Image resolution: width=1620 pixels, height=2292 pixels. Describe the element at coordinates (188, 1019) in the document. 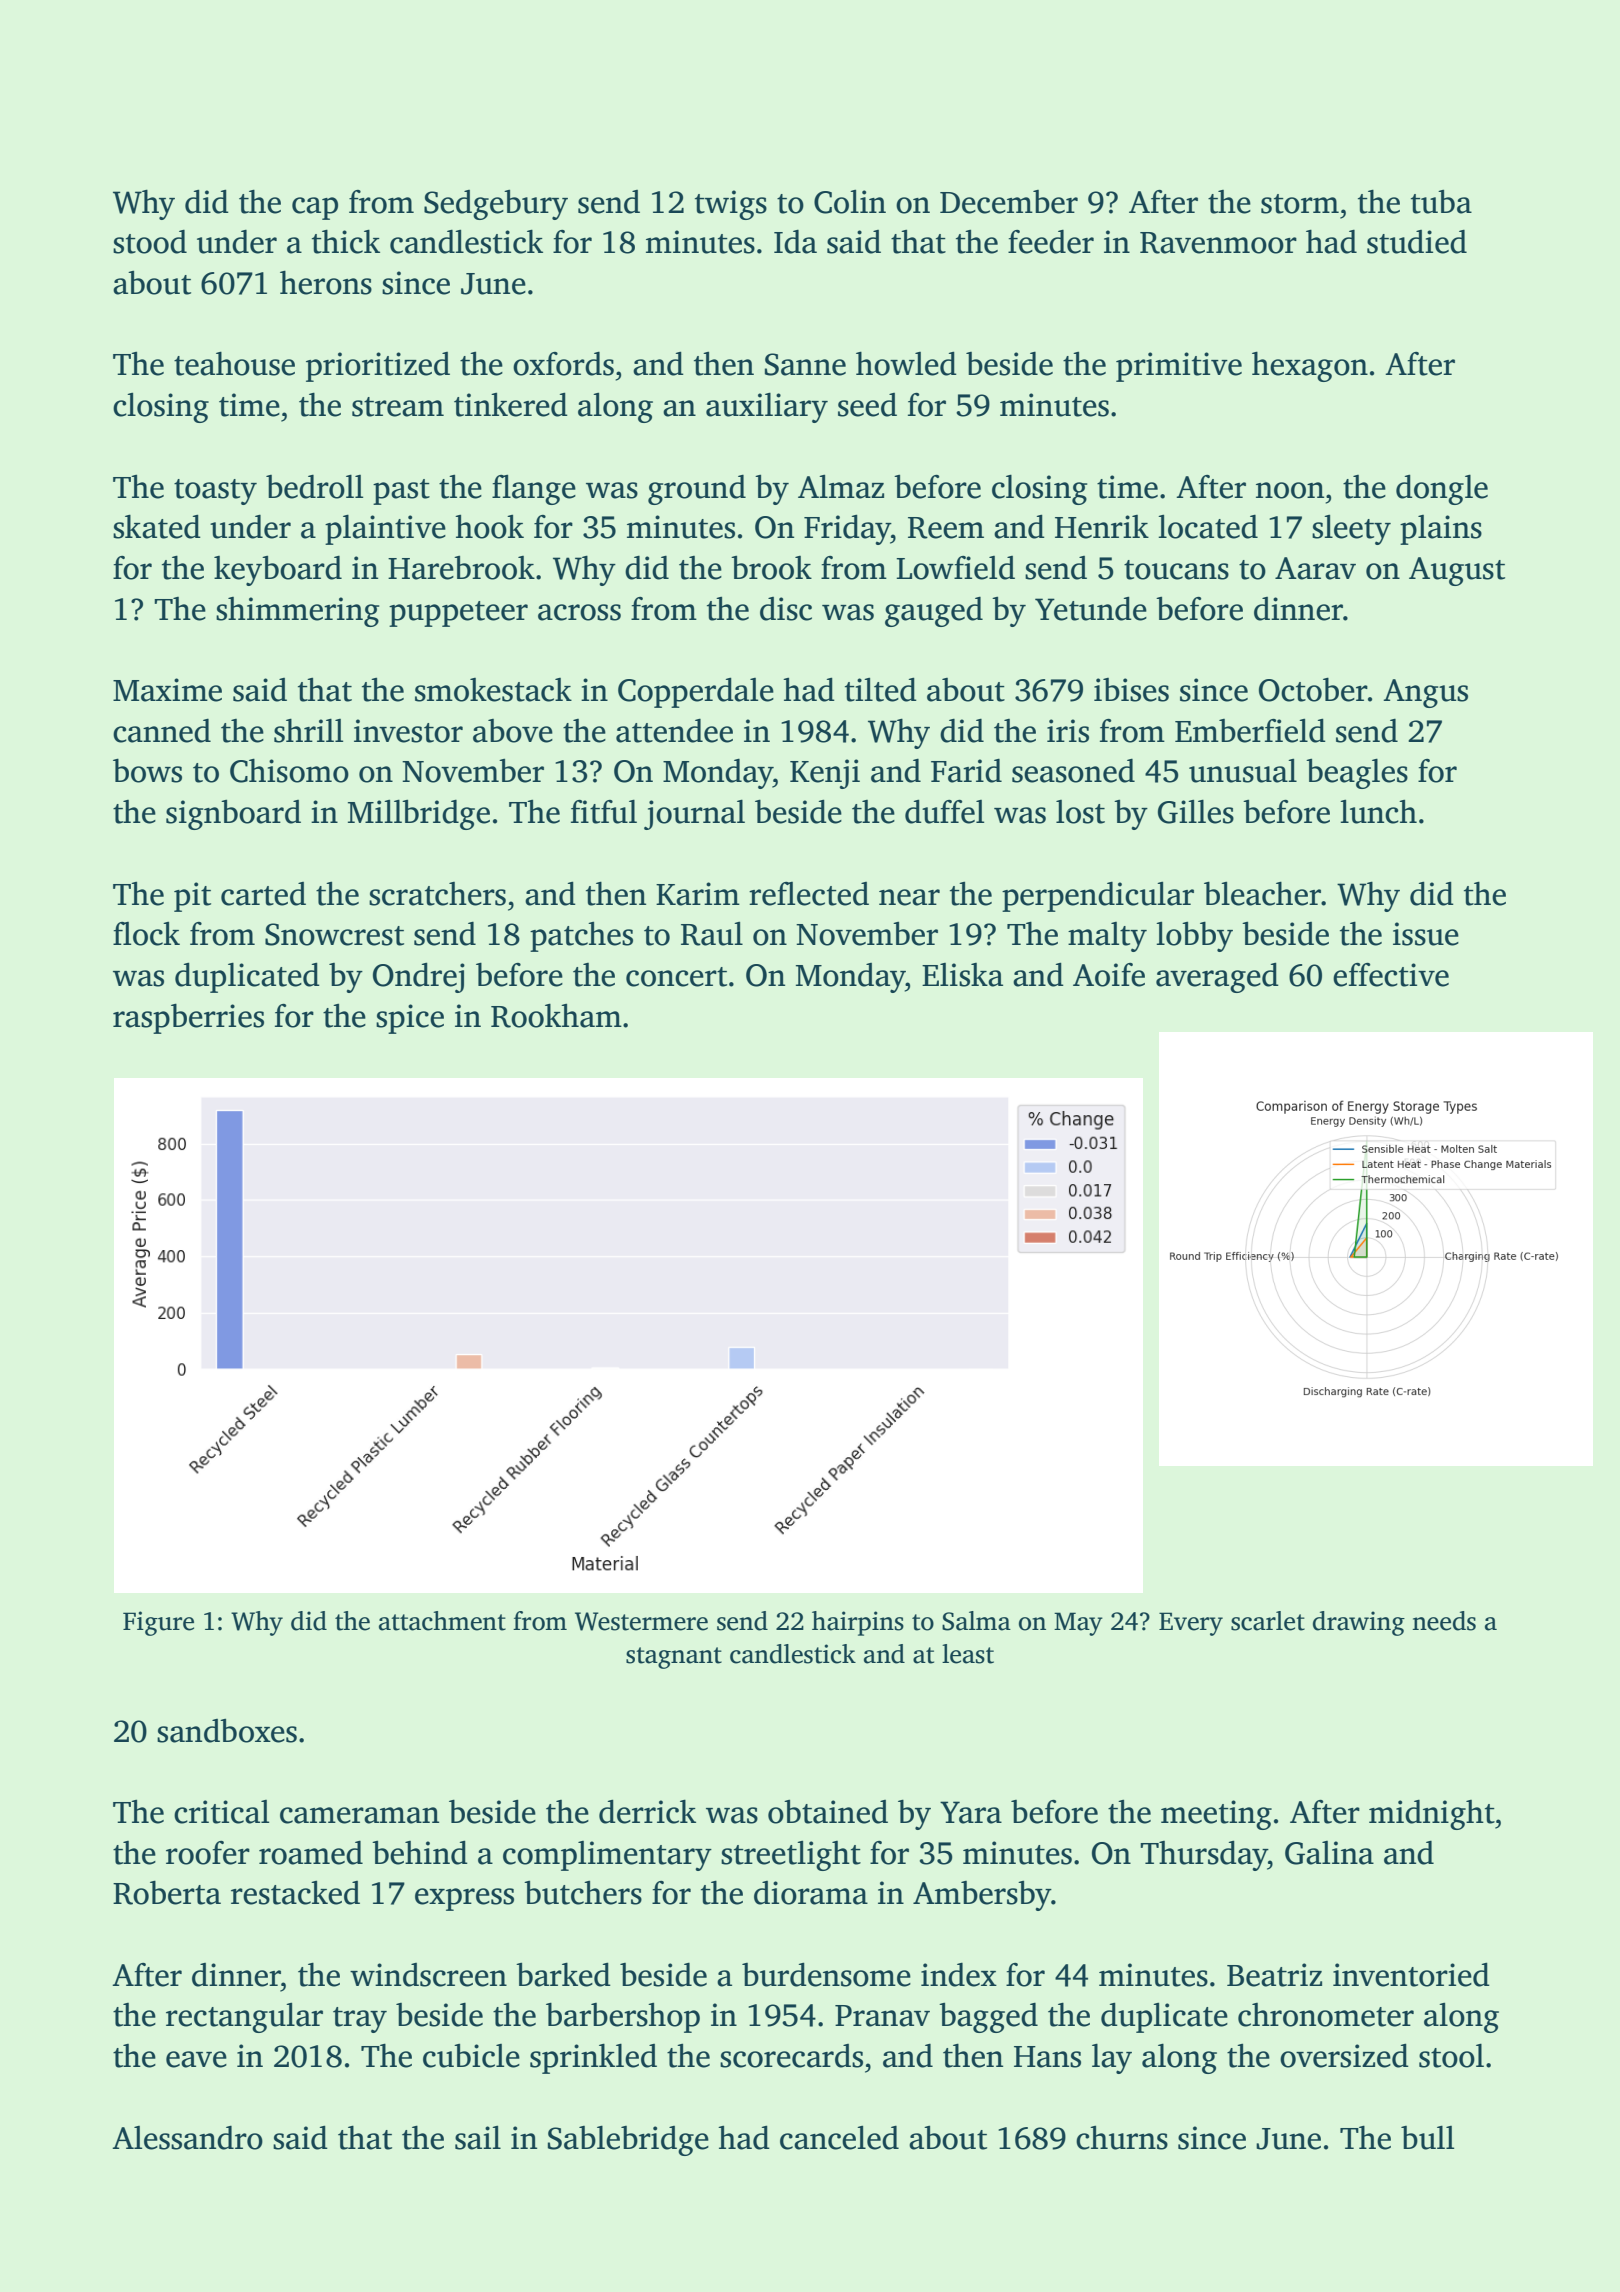

I see `raspberries` at that location.
